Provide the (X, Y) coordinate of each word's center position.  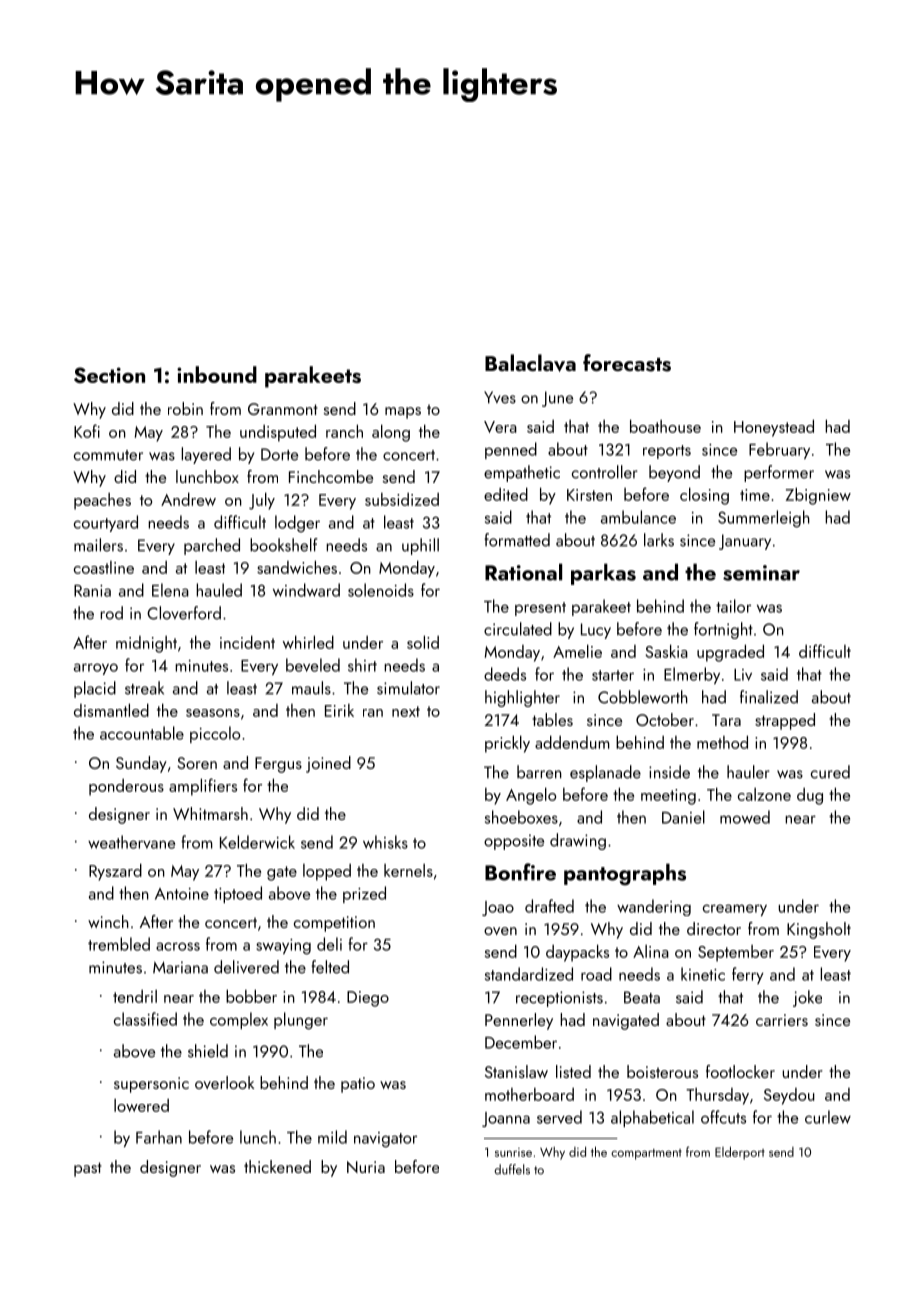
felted (330, 967)
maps (403, 413)
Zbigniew (818, 496)
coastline (104, 567)
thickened (277, 1166)
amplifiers (203, 787)
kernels (408, 870)
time (755, 495)
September (736, 953)
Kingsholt (819, 930)
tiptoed (238, 894)
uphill (420, 546)
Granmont (283, 409)
